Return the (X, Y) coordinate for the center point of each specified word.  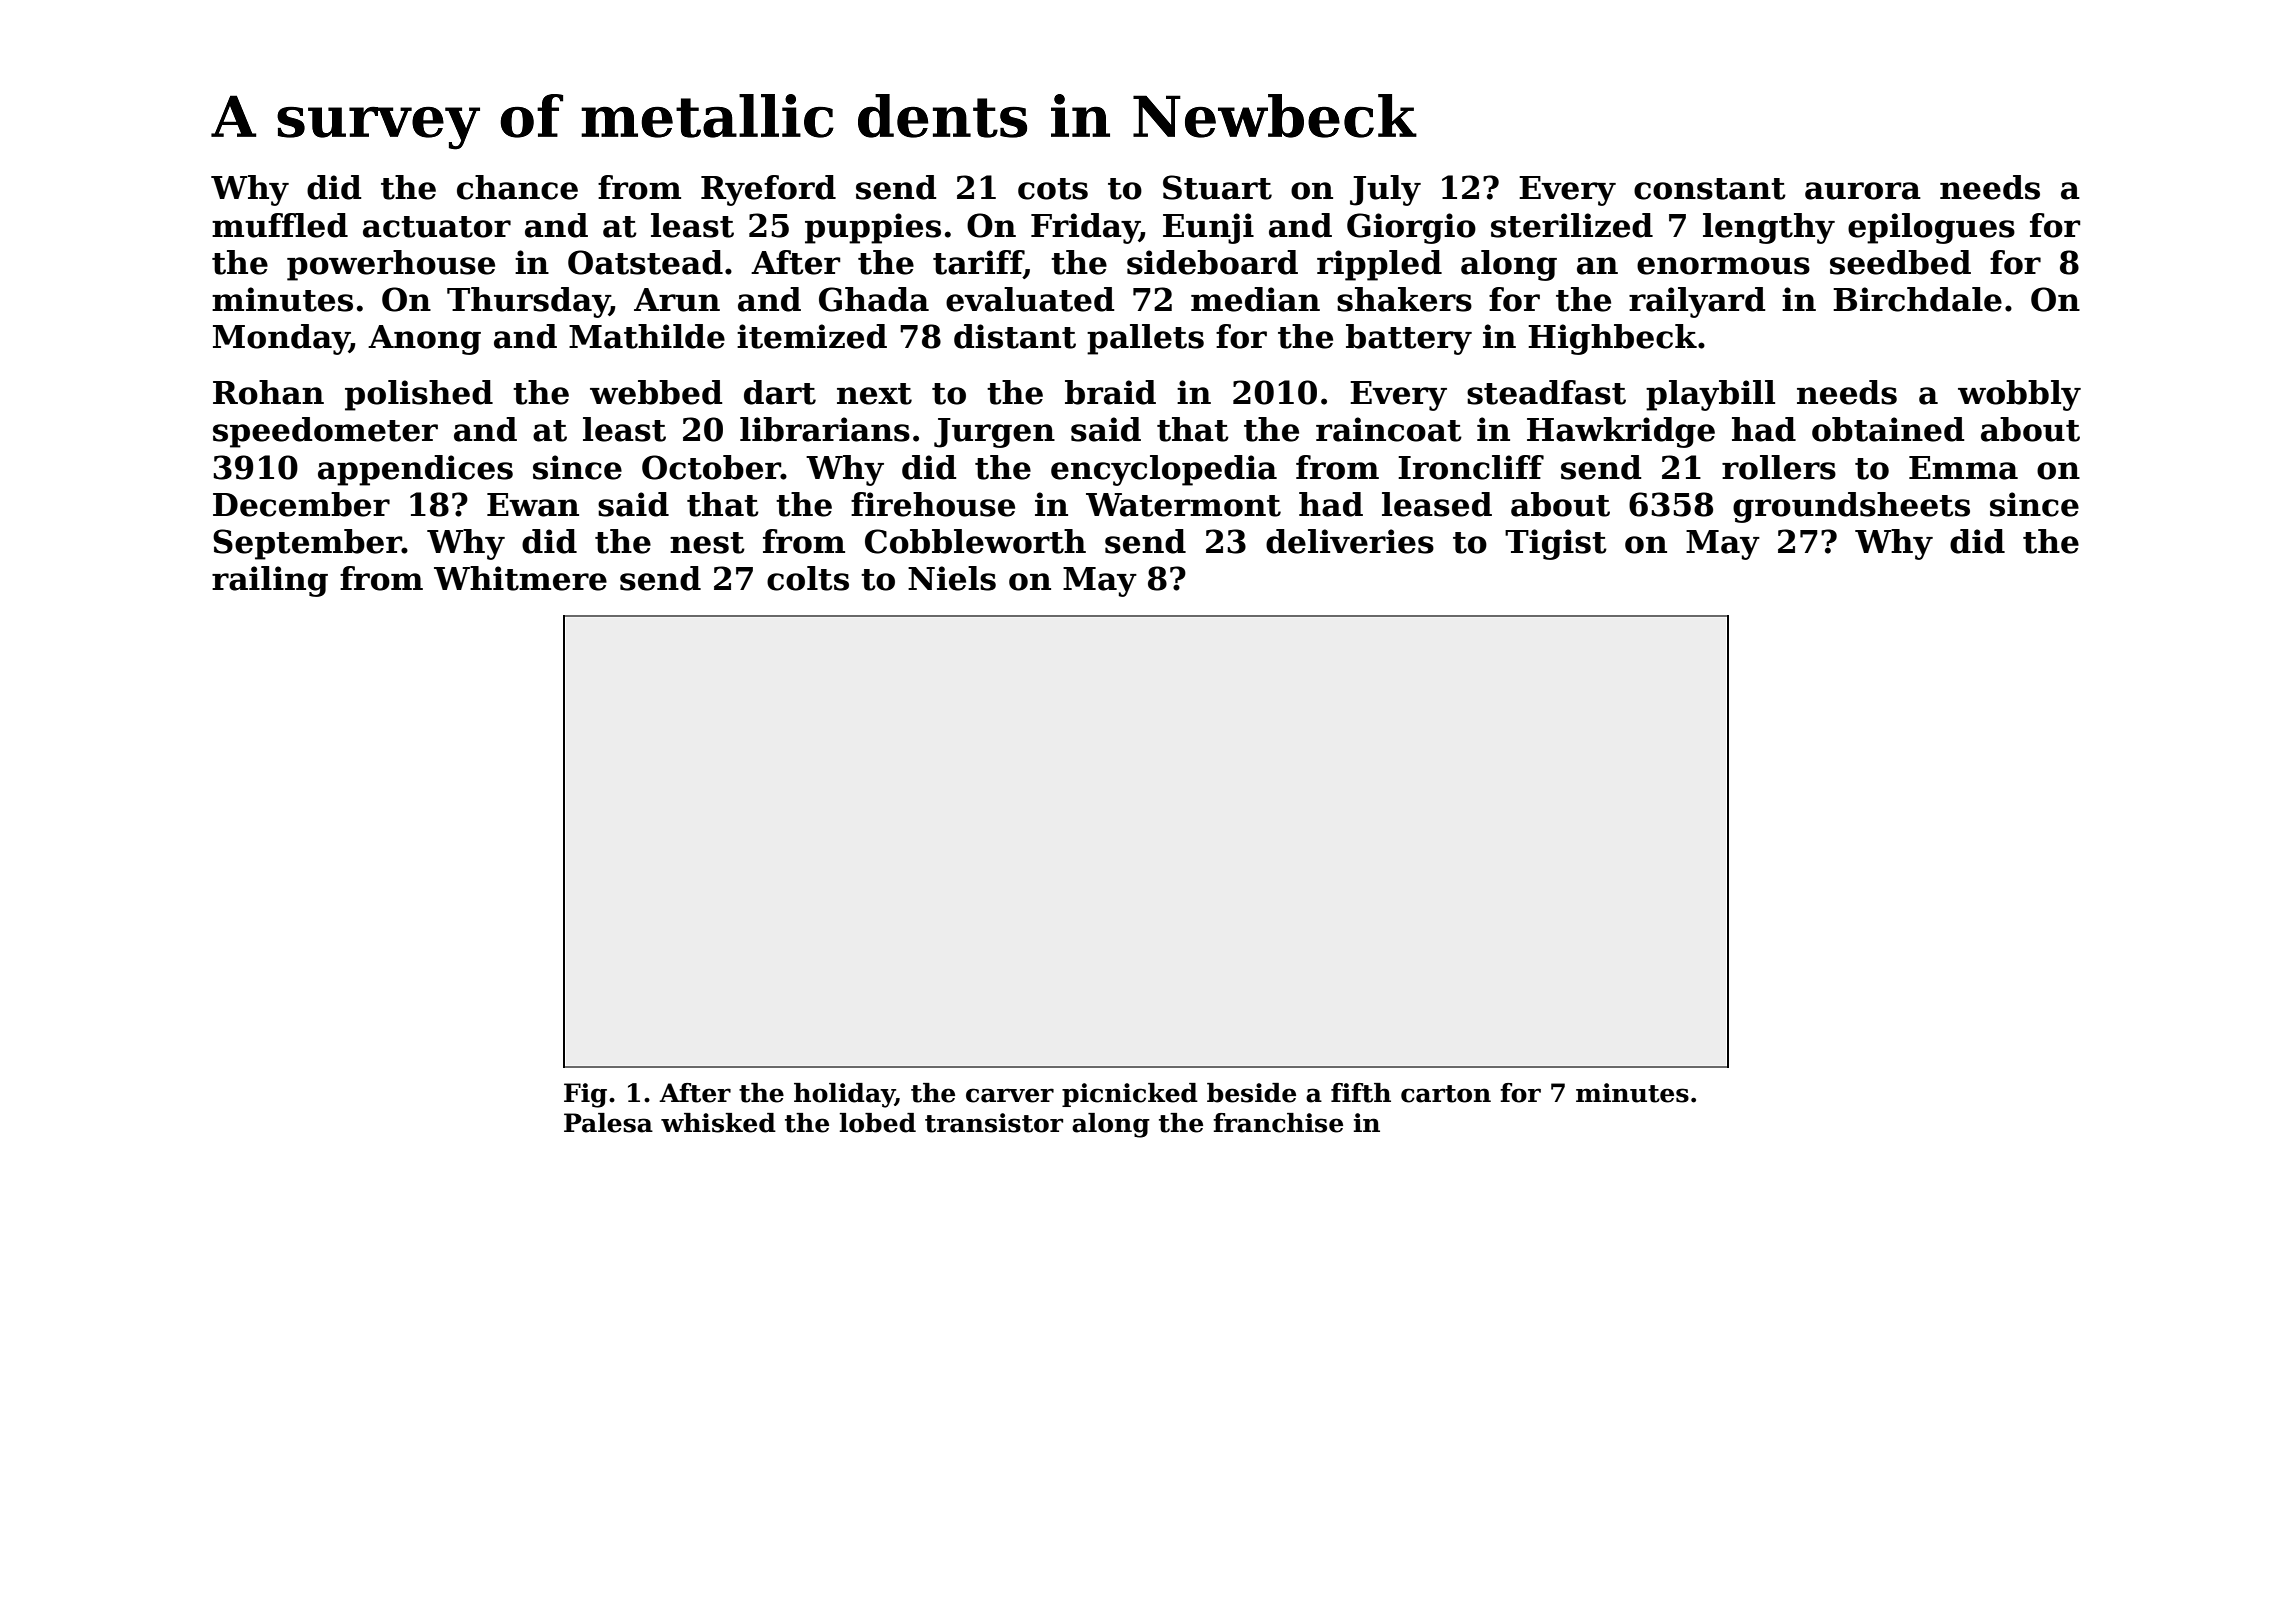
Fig (585, 1095)
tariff (978, 263)
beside (1251, 1093)
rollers (1779, 467)
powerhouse (391, 265)
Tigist (1556, 544)
